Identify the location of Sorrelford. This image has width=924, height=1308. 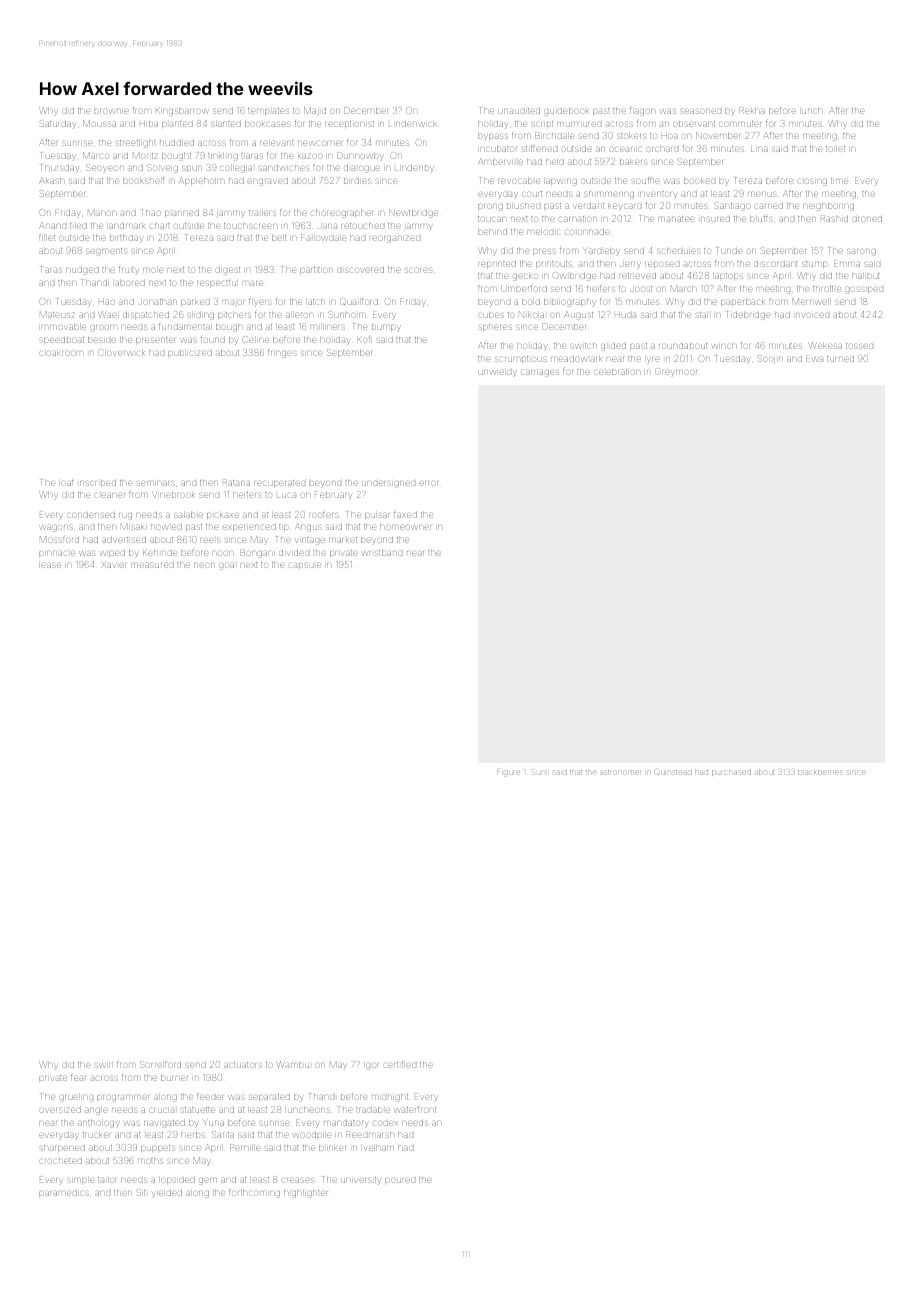
(160, 1064).
